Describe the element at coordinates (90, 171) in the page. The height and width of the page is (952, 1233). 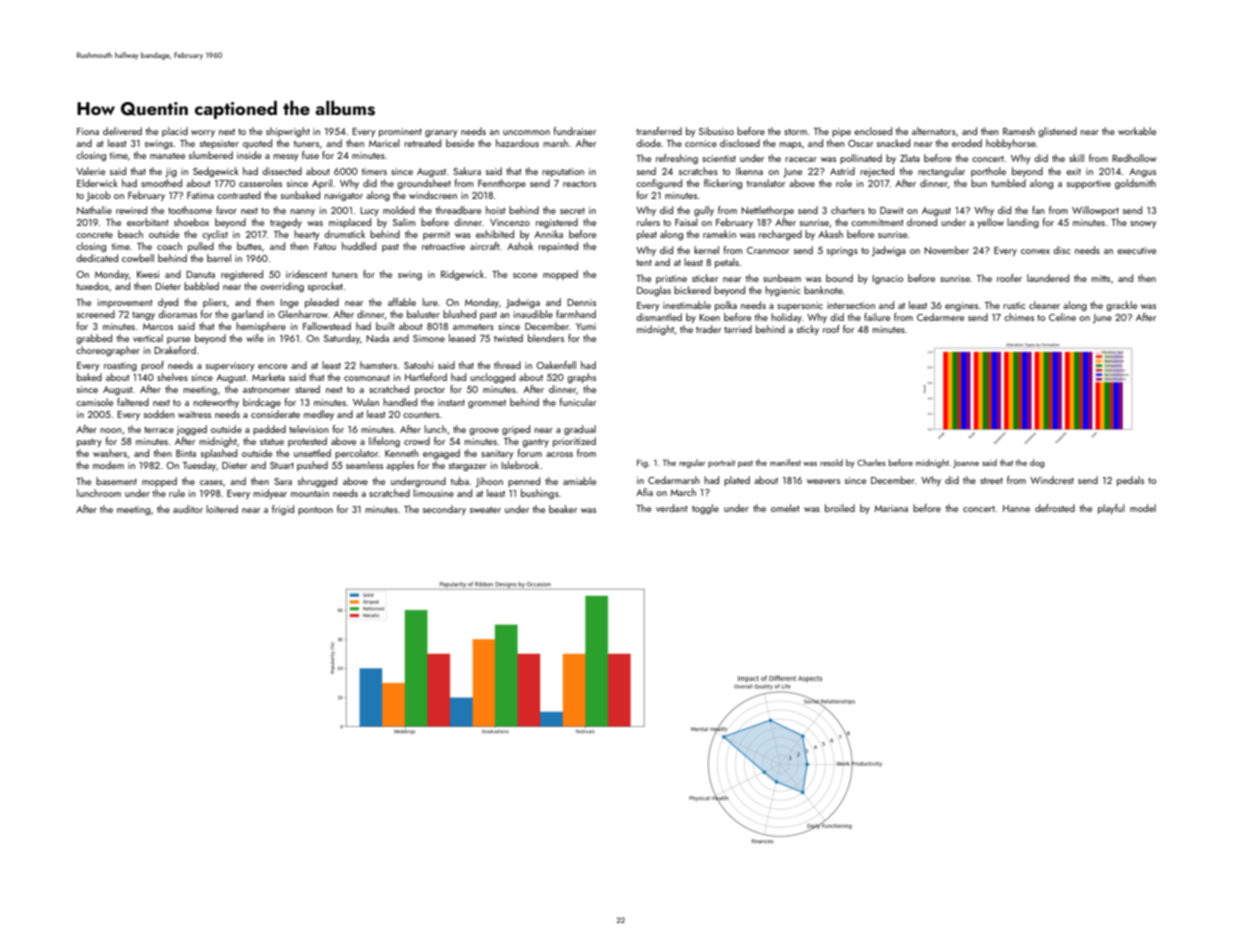
I see `Valerie` at that location.
